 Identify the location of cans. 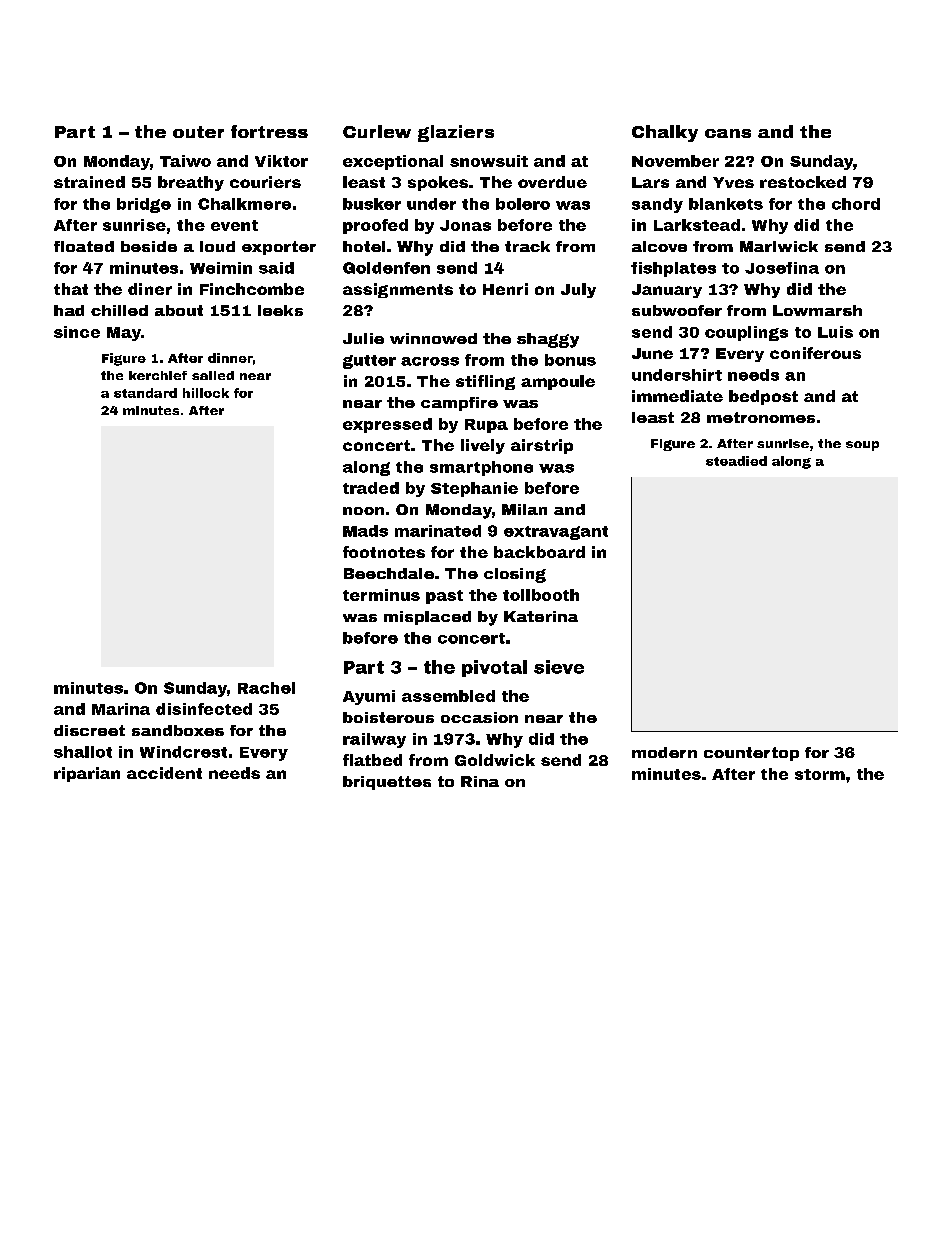
(728, 133).
